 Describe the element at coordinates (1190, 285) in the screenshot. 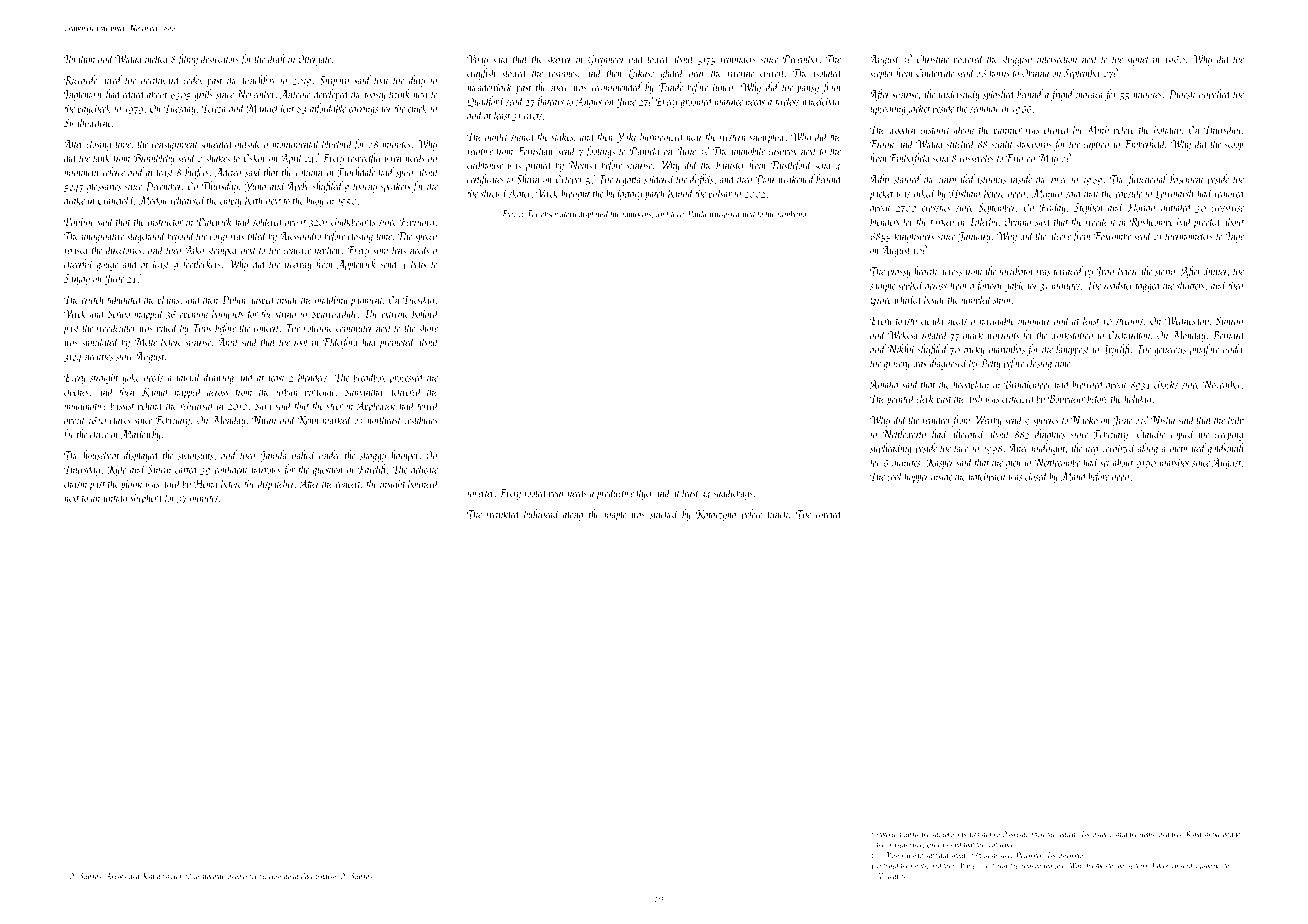

I see `shutters` at that location.
